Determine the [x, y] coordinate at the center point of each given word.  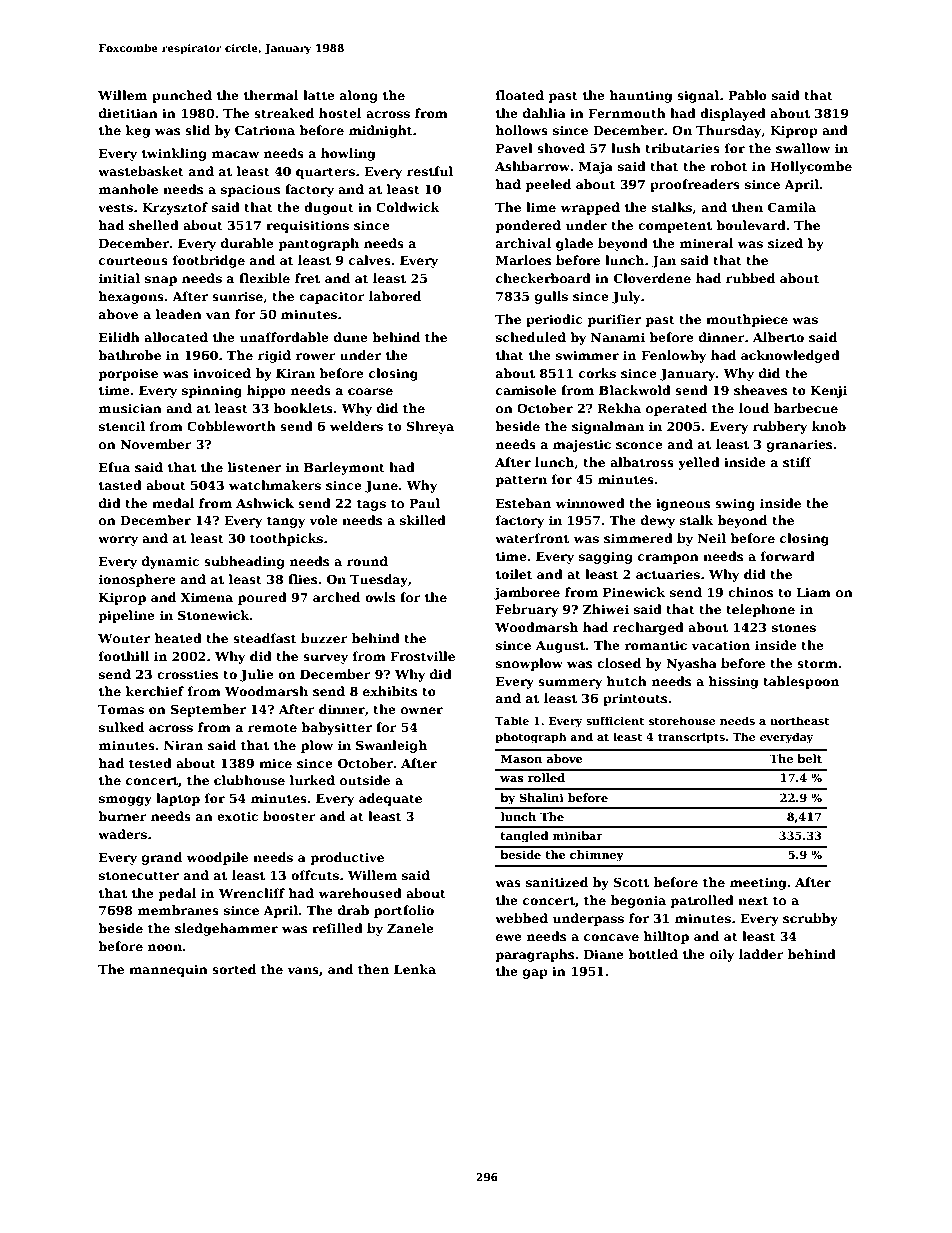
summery [570, 684]
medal [173, 503]
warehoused [360, 893]
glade [574, 244]
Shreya [430, 427]
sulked [121, 727]
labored [395, 296]
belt [809, 758]
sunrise [237, 296]
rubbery [780, 427]
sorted [234, 969]
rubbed [750, 278]
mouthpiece [747, 320]
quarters [325, 173]
